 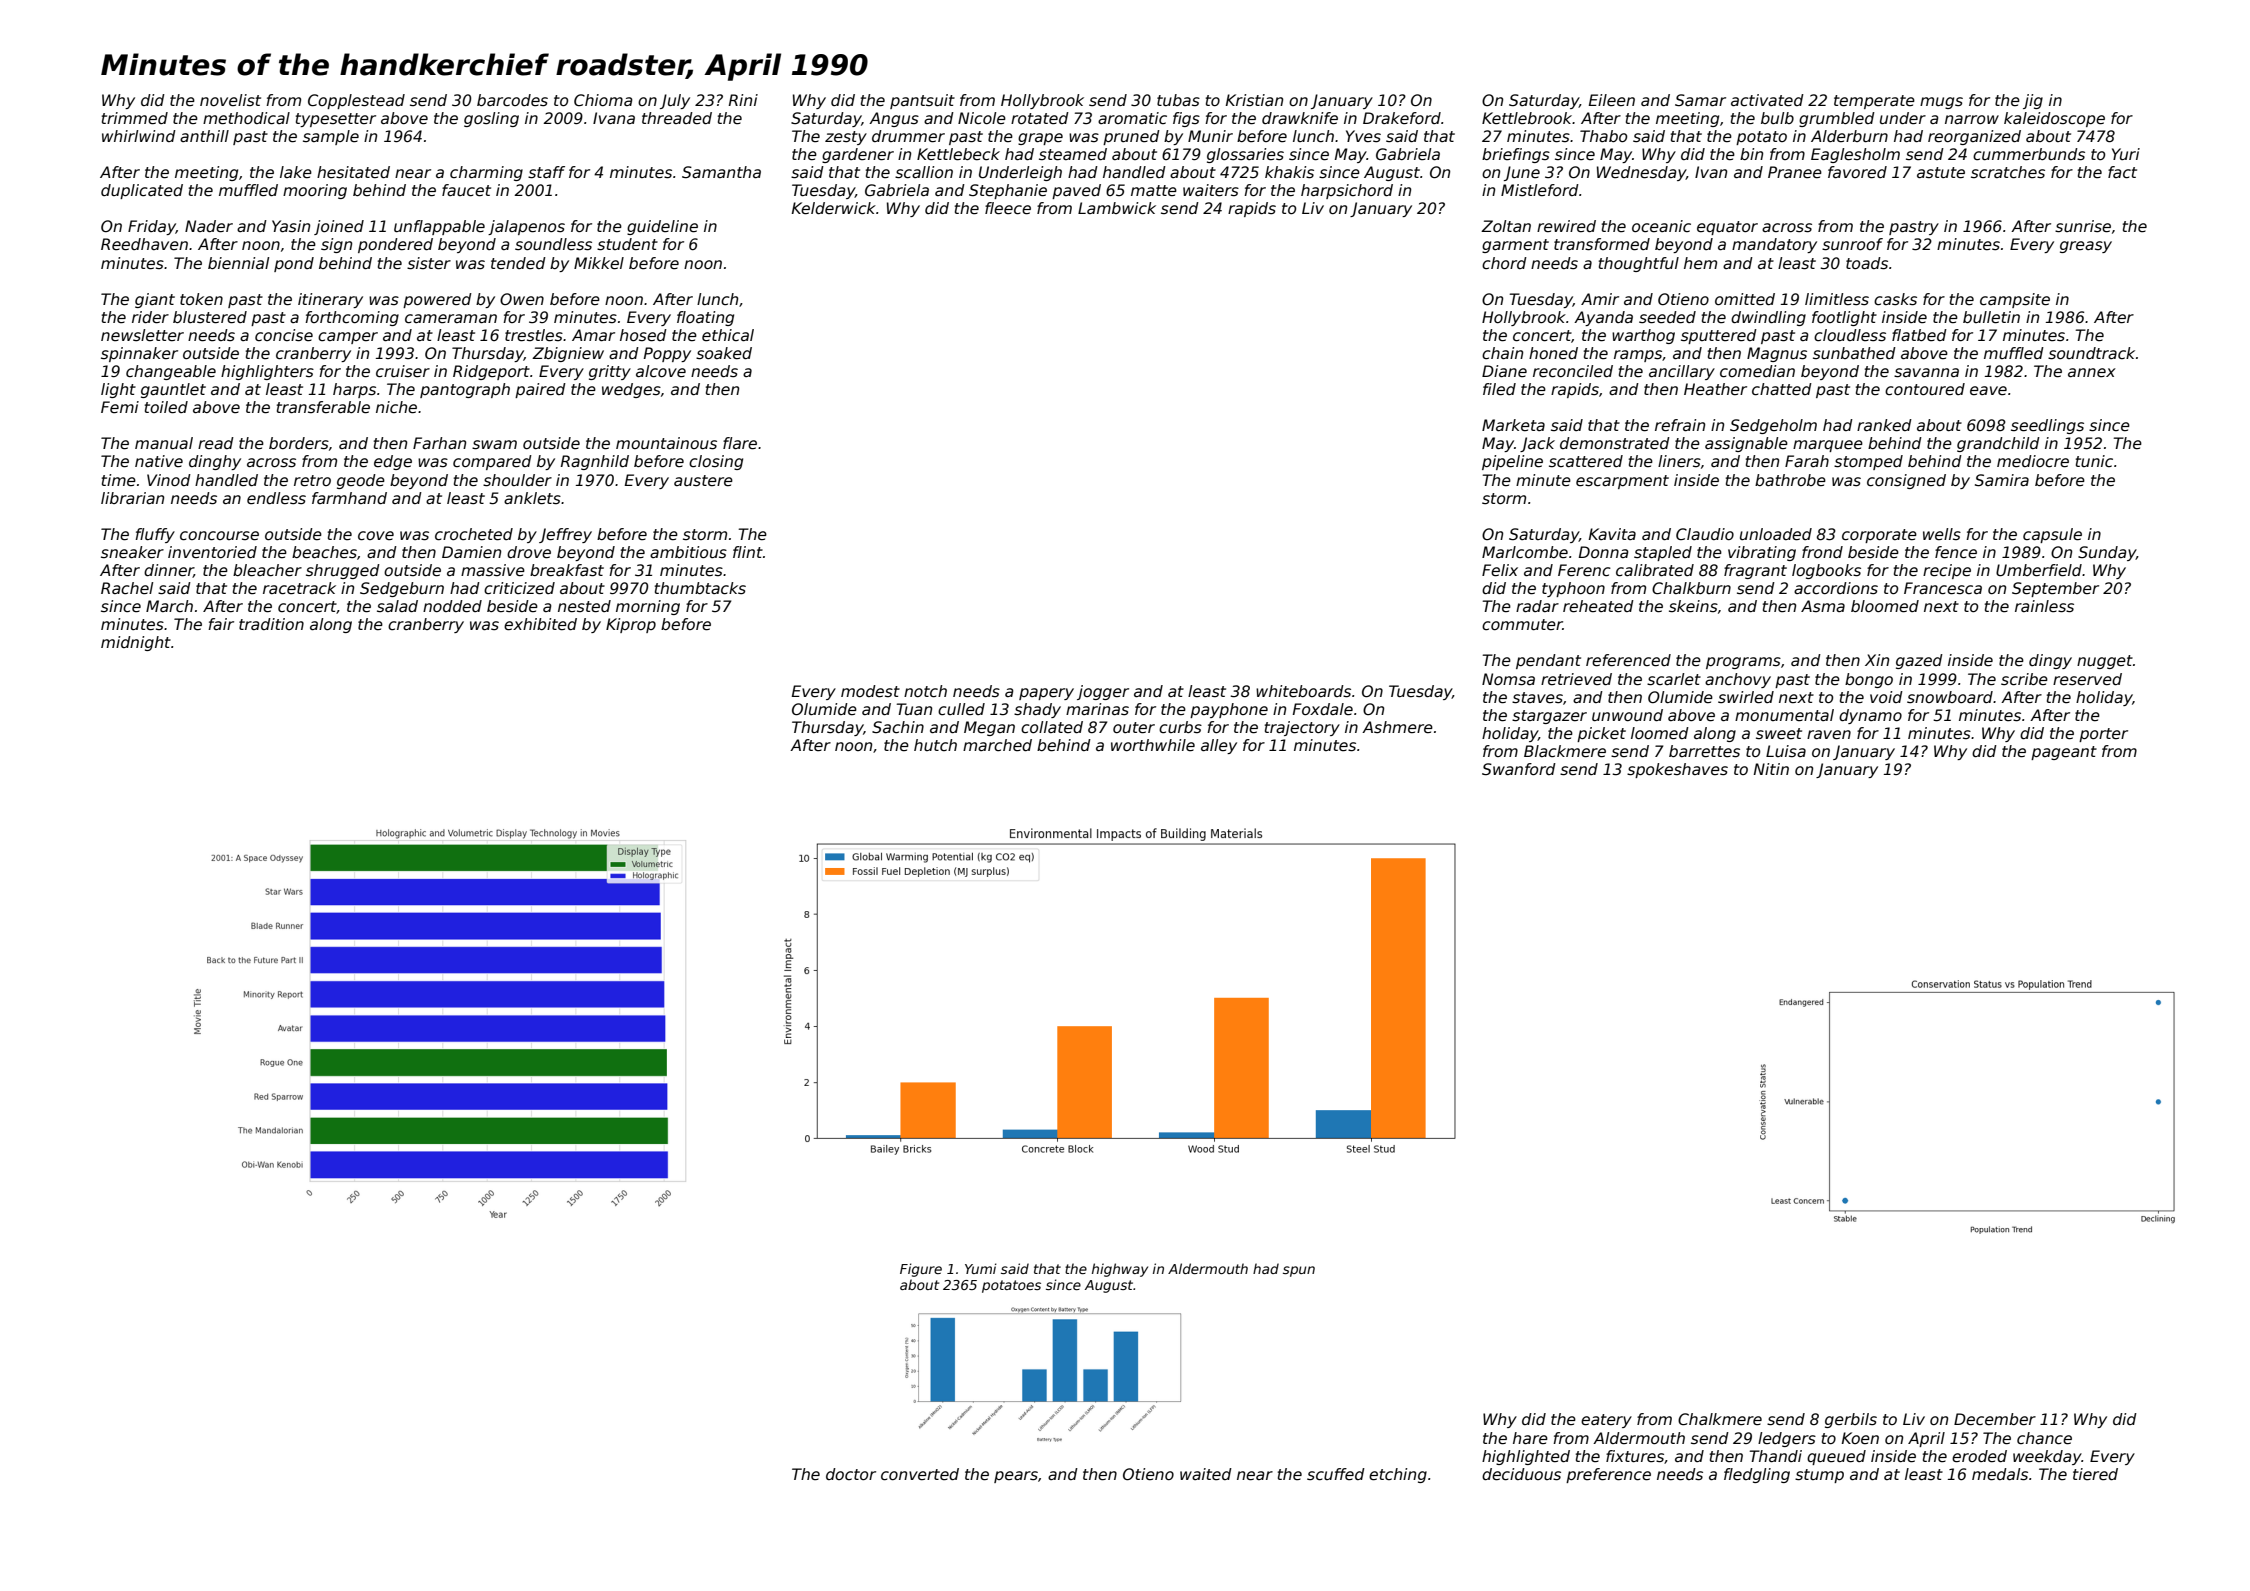 I want to click on worthwhile, so click(x=1153, y=745).
